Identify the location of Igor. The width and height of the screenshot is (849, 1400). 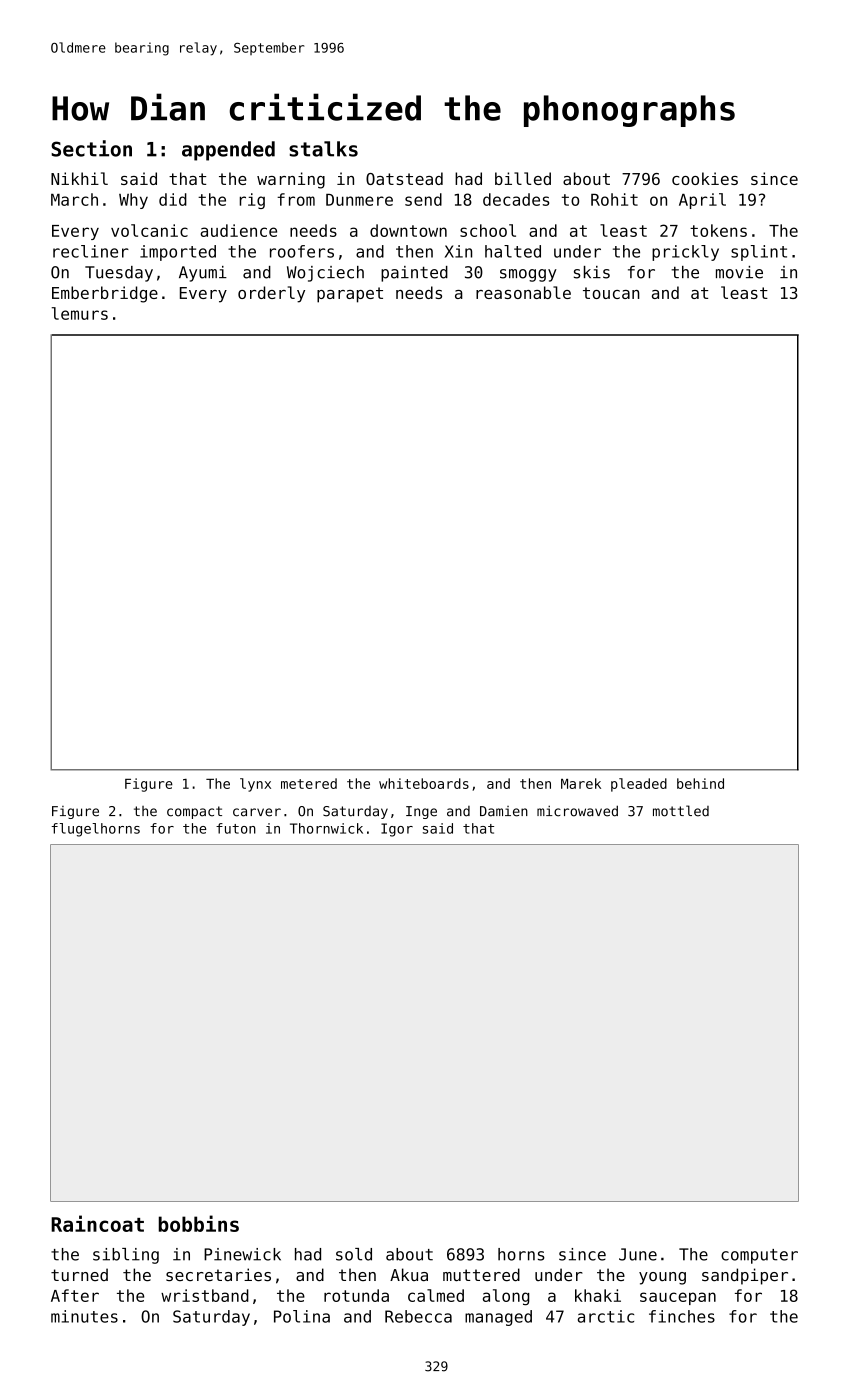
(397, 830).
